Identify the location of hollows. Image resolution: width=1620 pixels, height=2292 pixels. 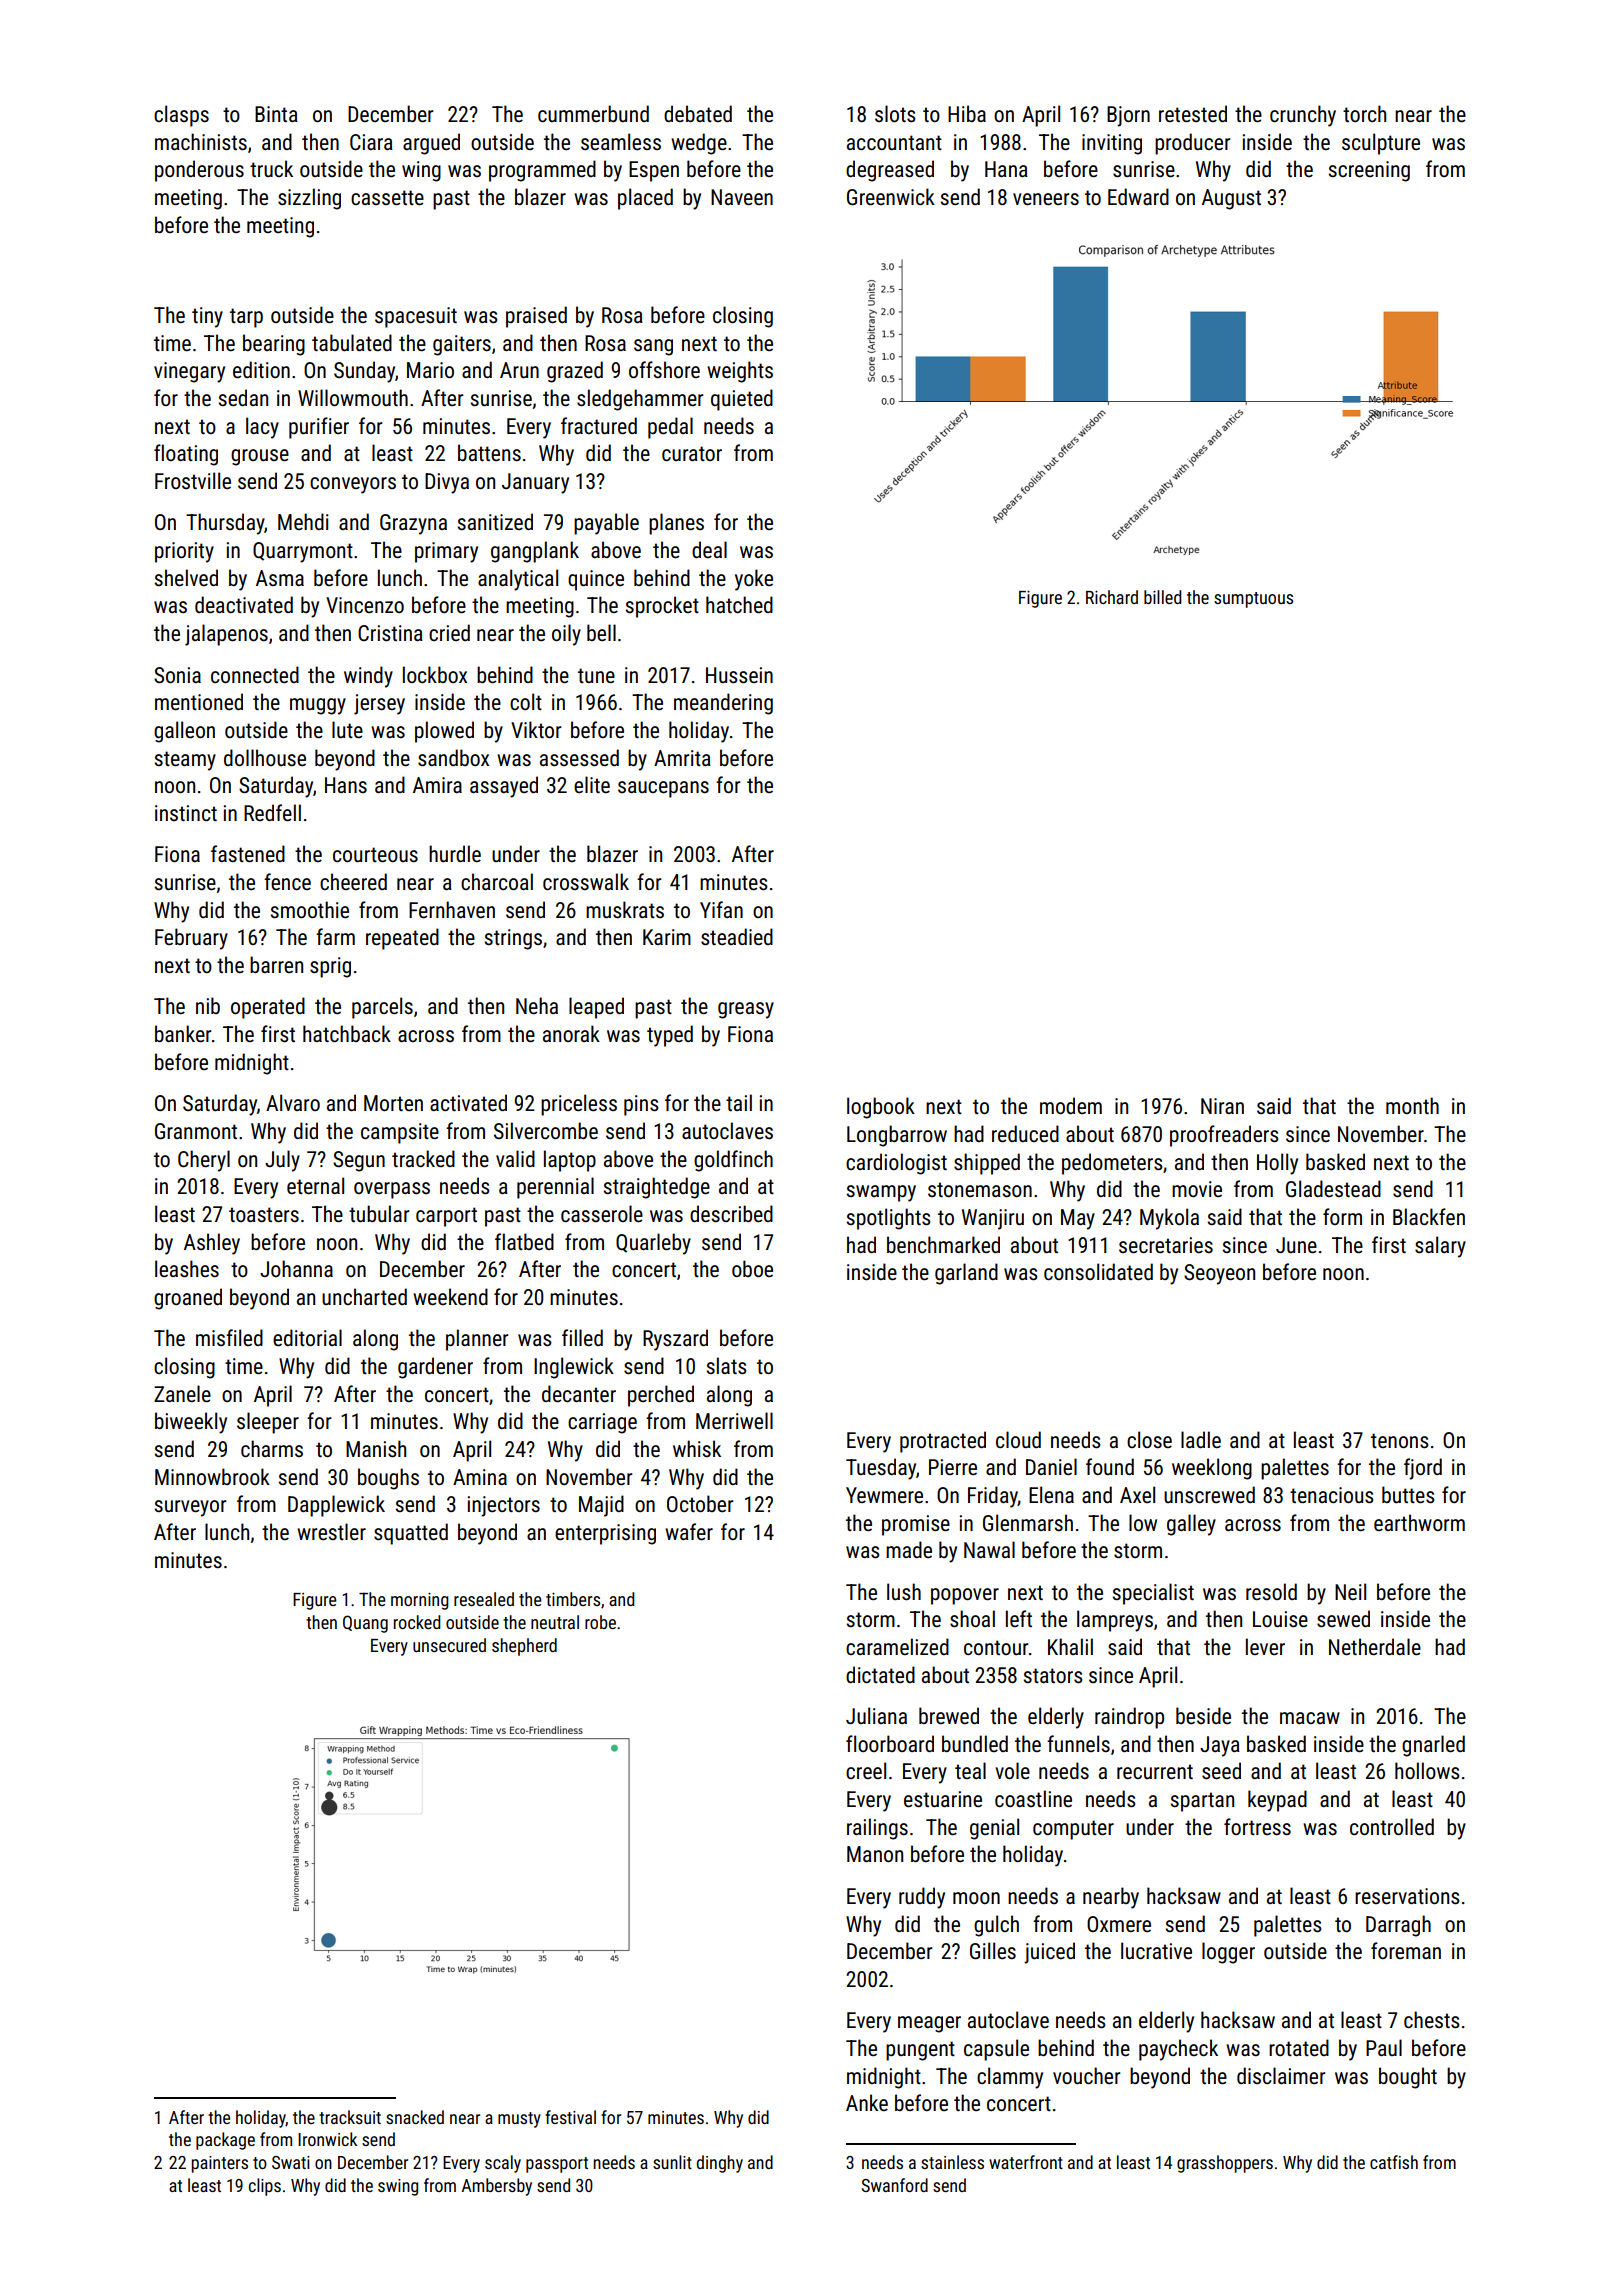
(1427, 1771).
